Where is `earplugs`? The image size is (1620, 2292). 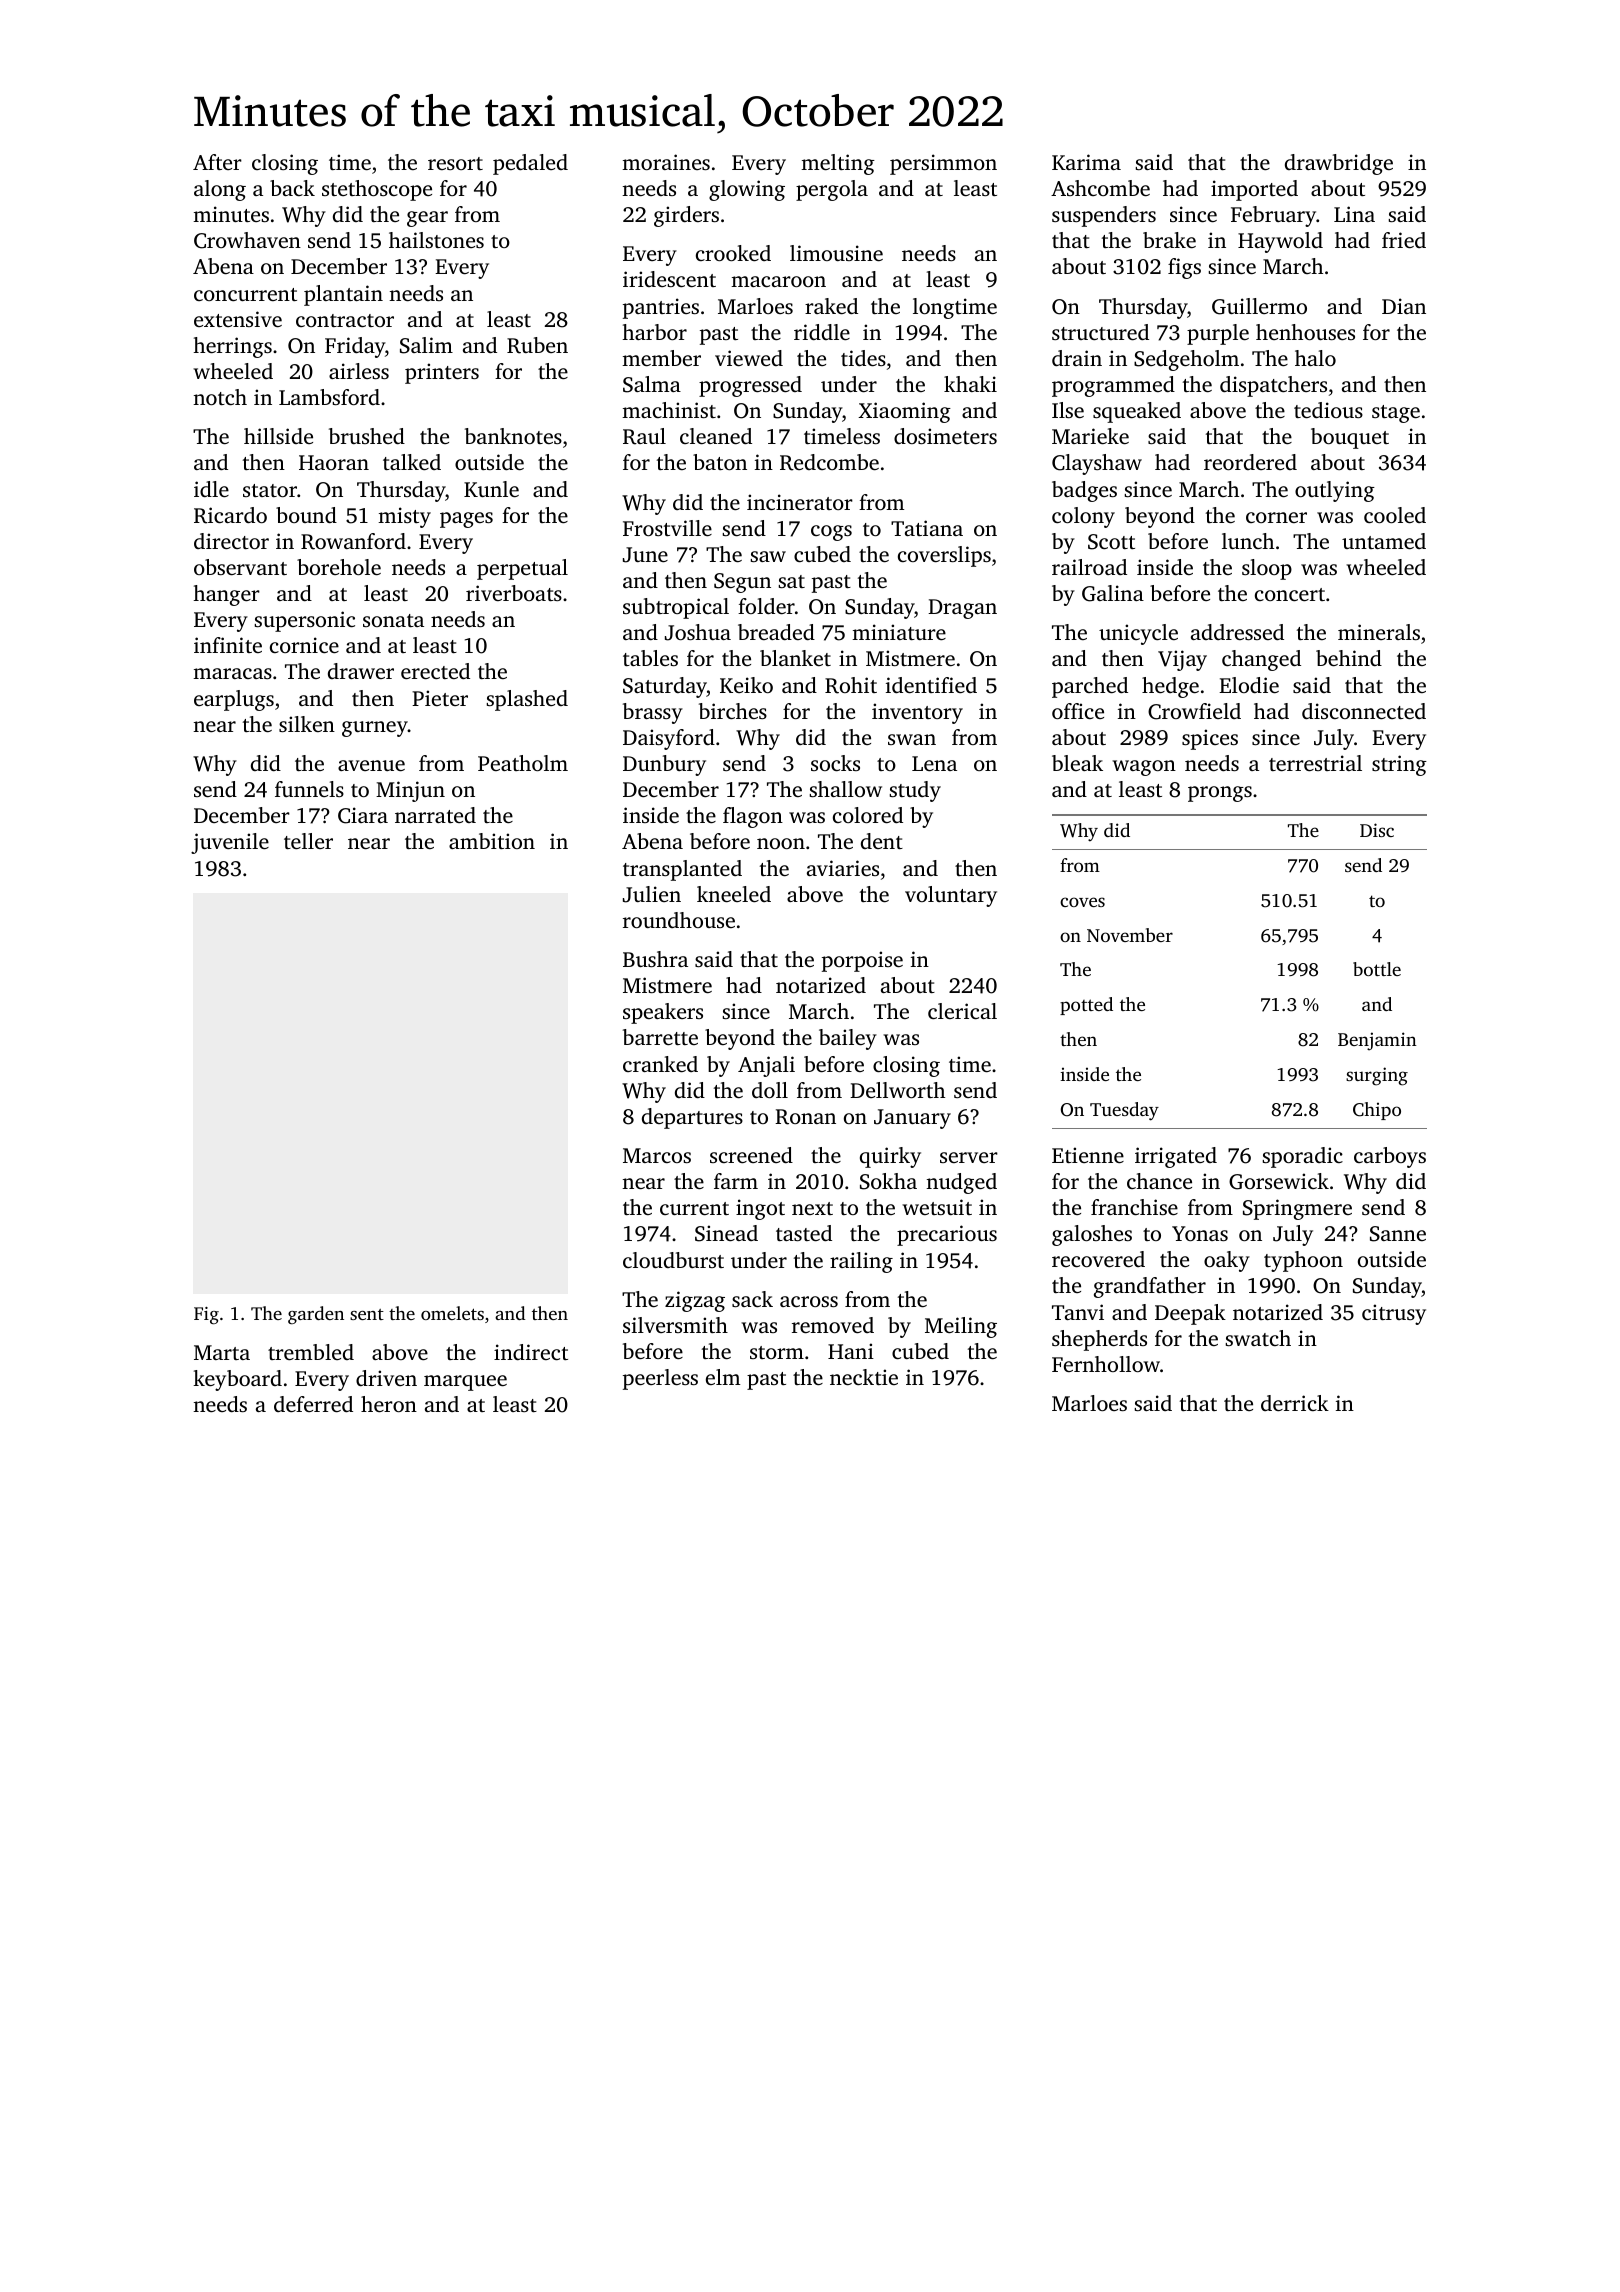 earplugs is located at coordinates (234, 700).
